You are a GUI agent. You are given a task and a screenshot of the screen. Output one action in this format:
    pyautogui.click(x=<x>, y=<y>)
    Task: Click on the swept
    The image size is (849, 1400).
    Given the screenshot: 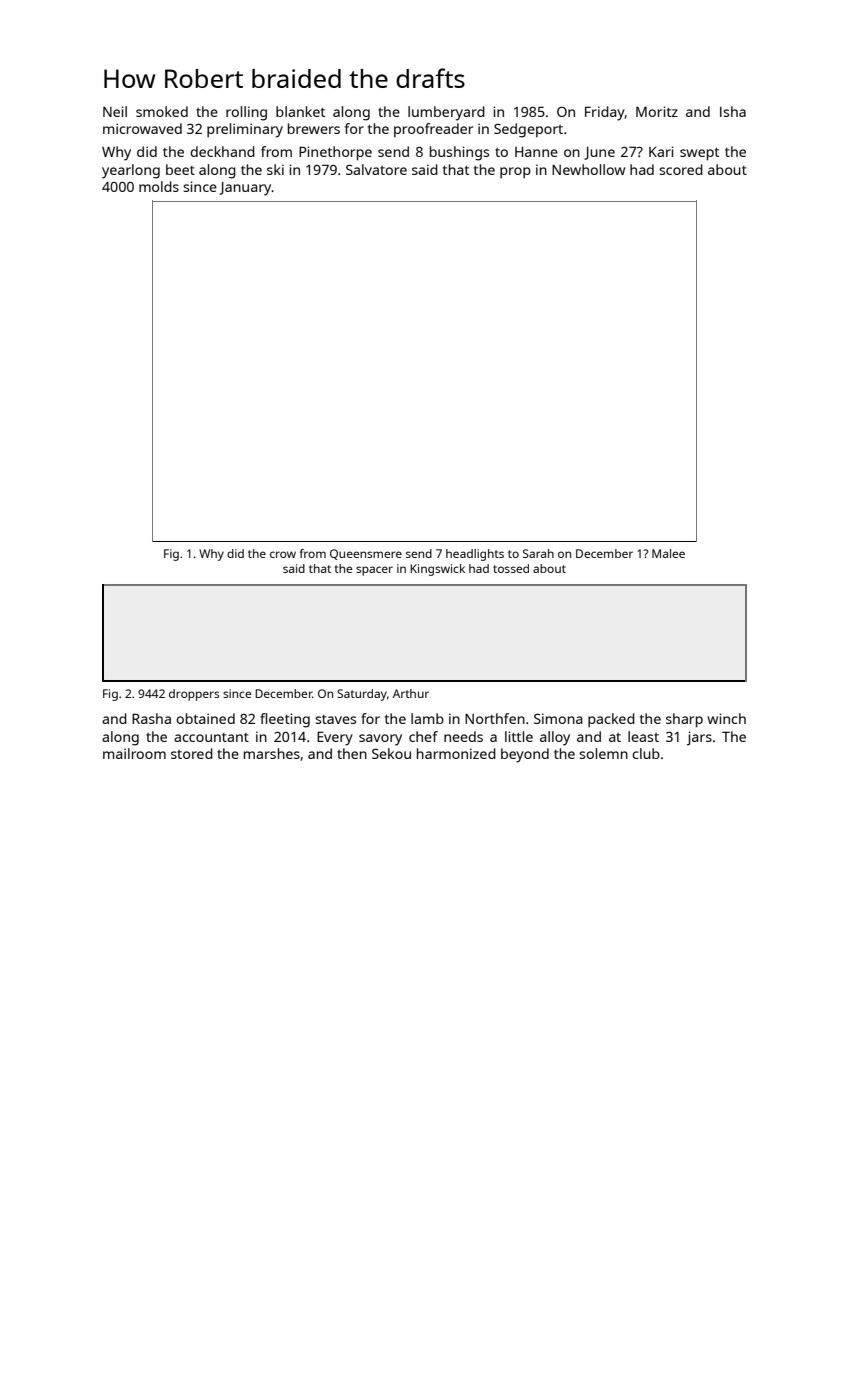 What is the action you would take?
    pyautogui.click(x=699, y=154)
